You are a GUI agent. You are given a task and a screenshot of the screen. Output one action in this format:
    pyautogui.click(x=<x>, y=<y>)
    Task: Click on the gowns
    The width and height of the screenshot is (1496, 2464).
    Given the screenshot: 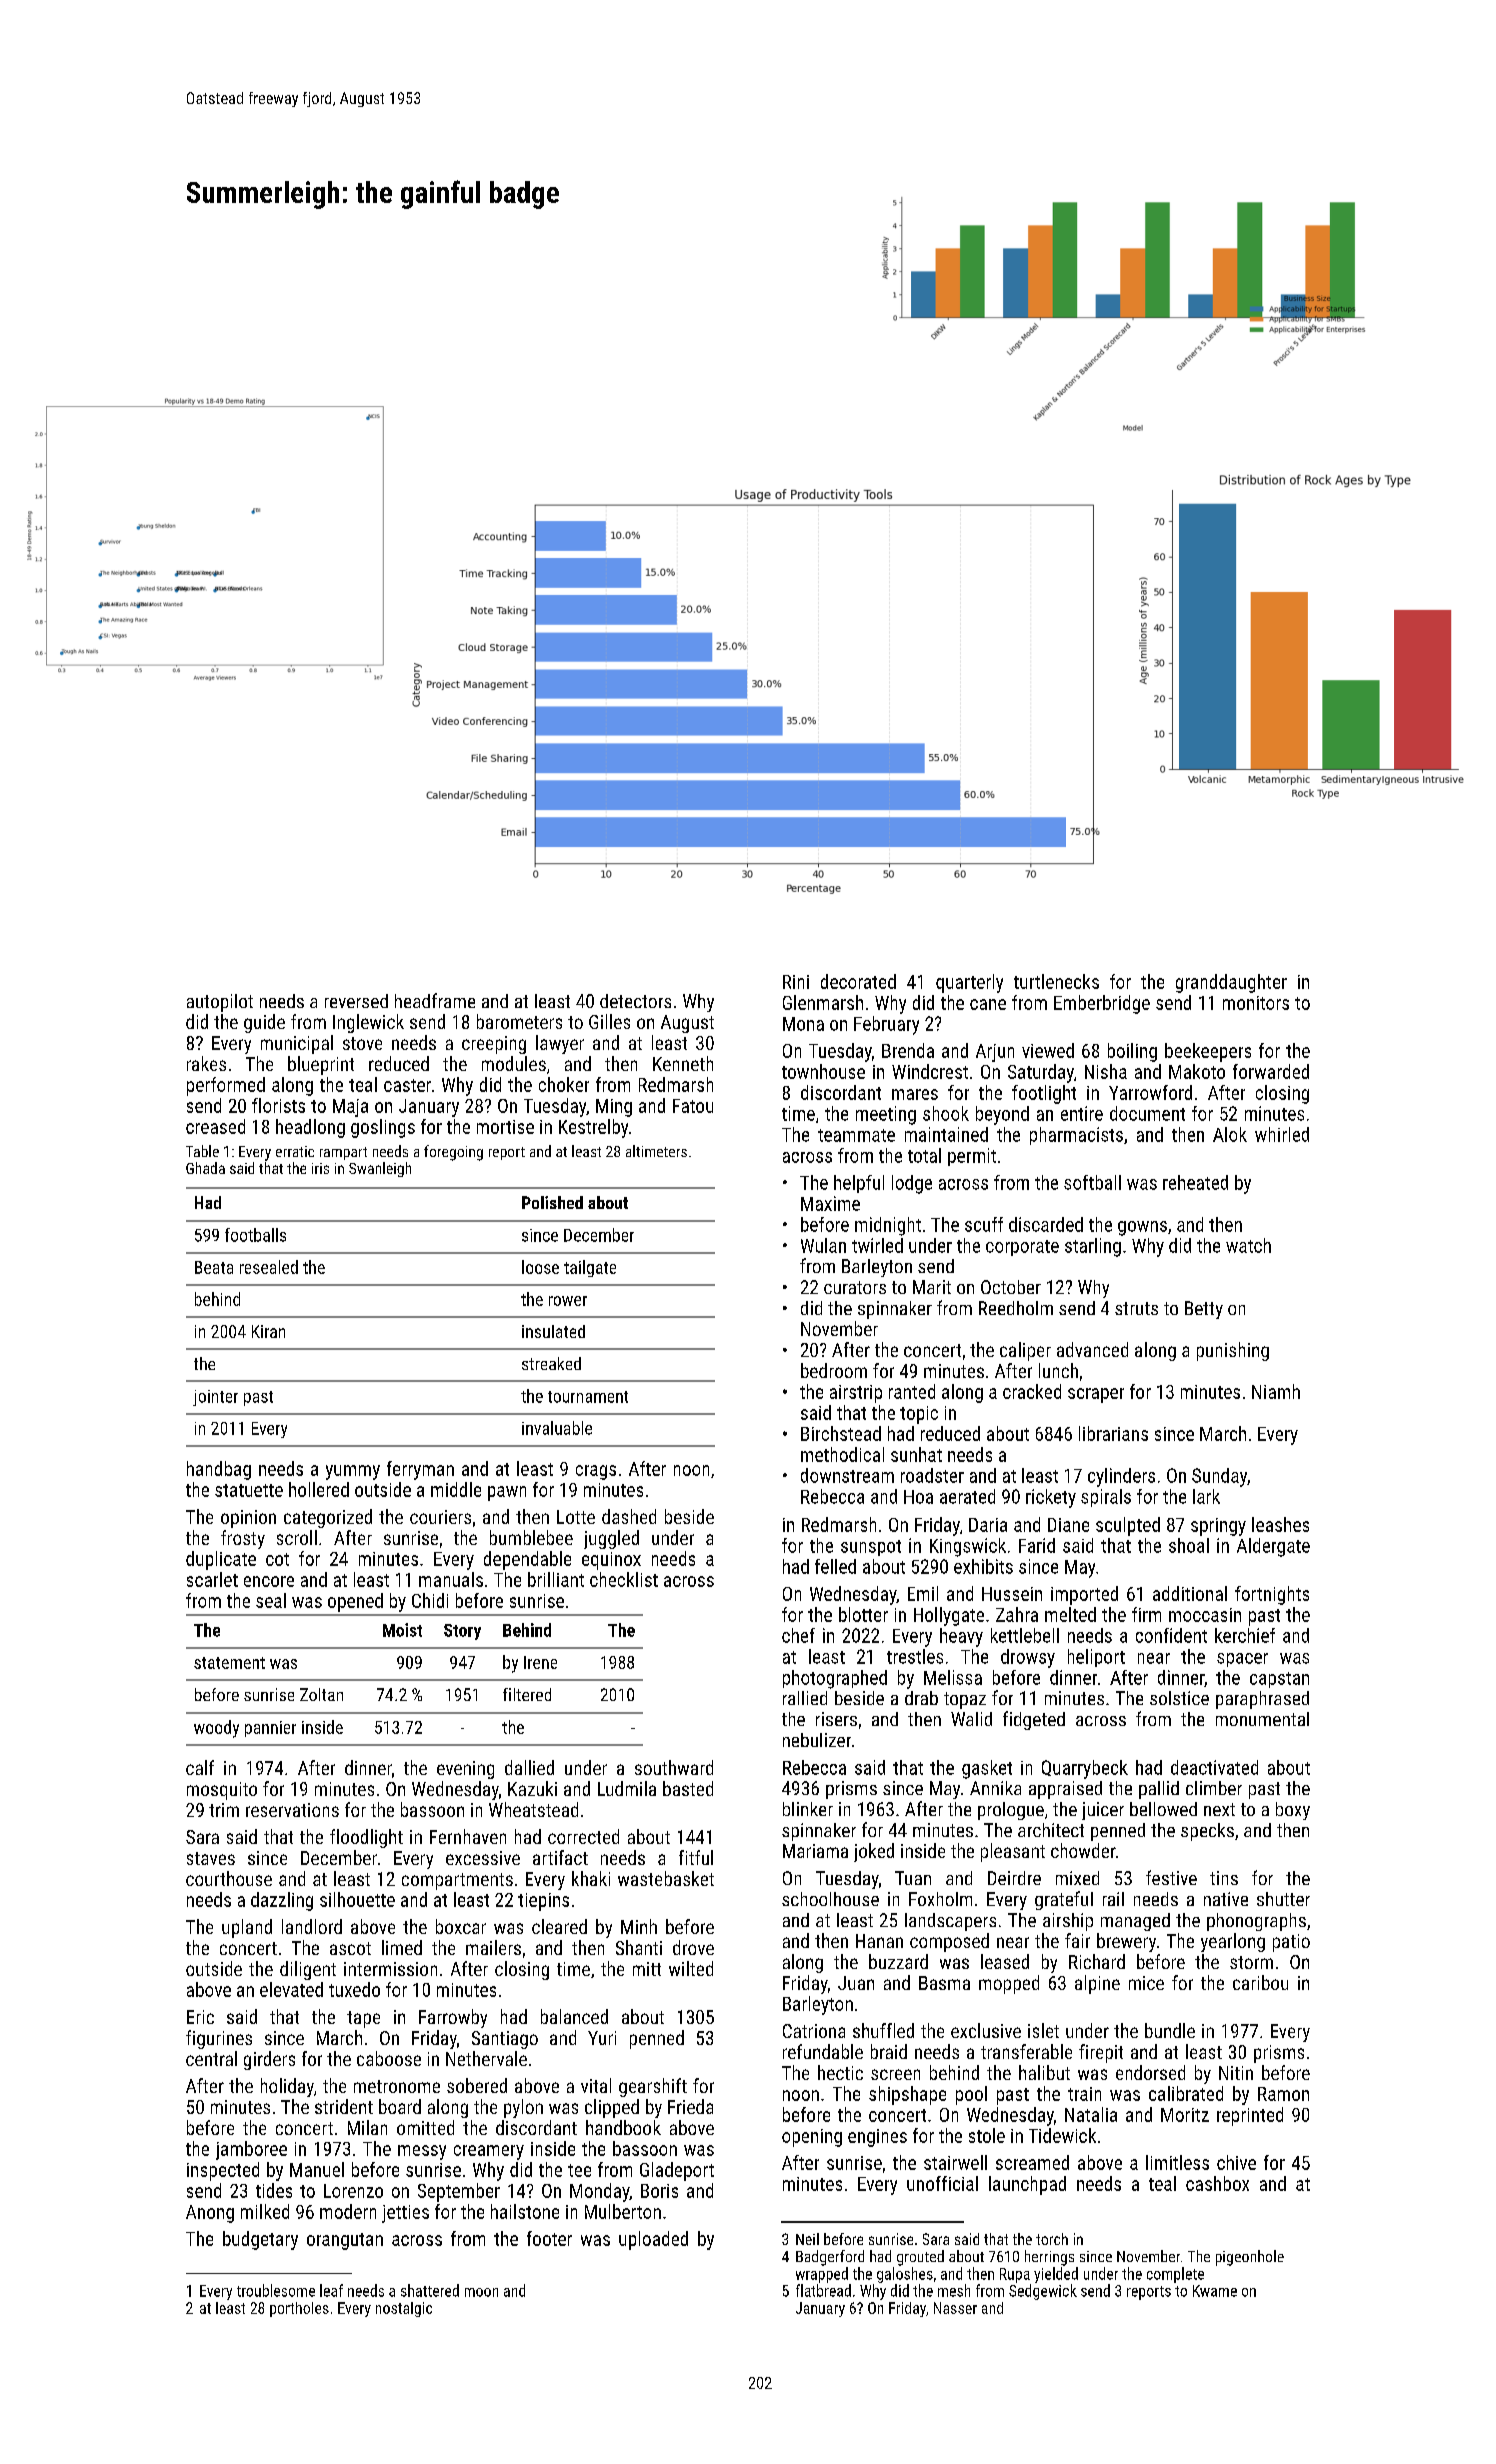 What is the action you would take?
    pyautogui.click(x=1142, y=1228)
